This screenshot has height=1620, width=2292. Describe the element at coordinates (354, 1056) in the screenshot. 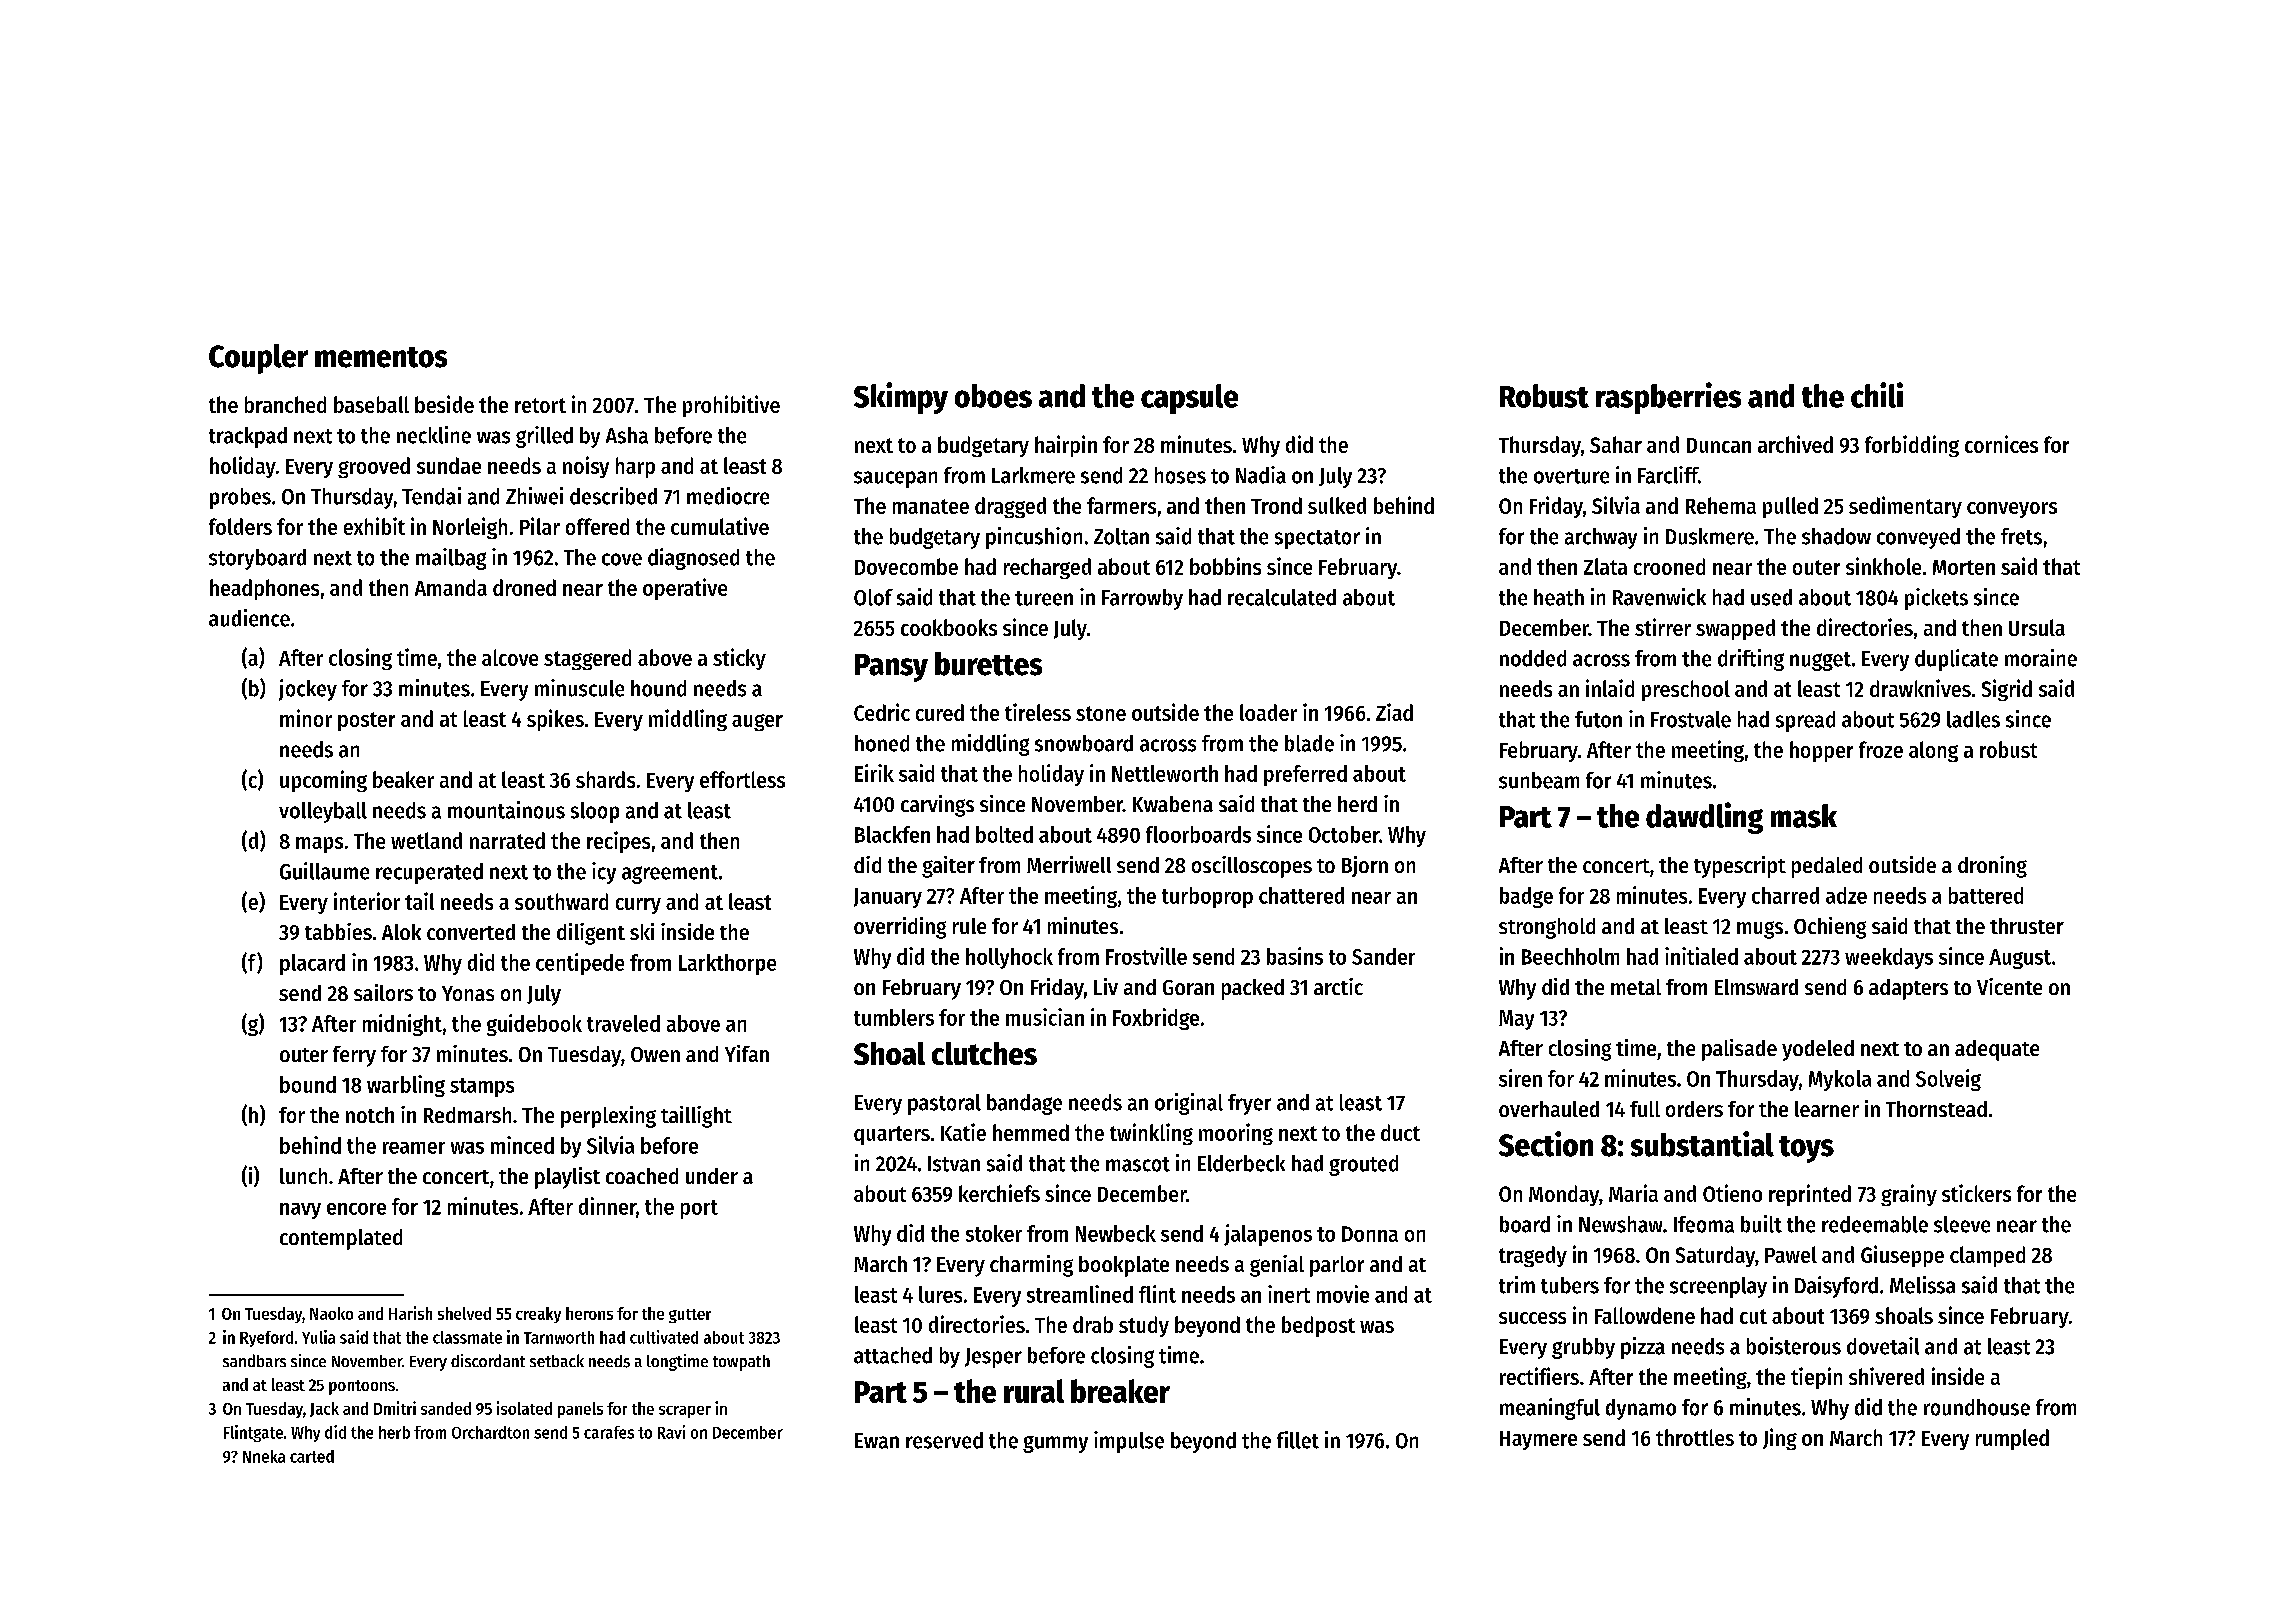

I see `ferry` at that location.
